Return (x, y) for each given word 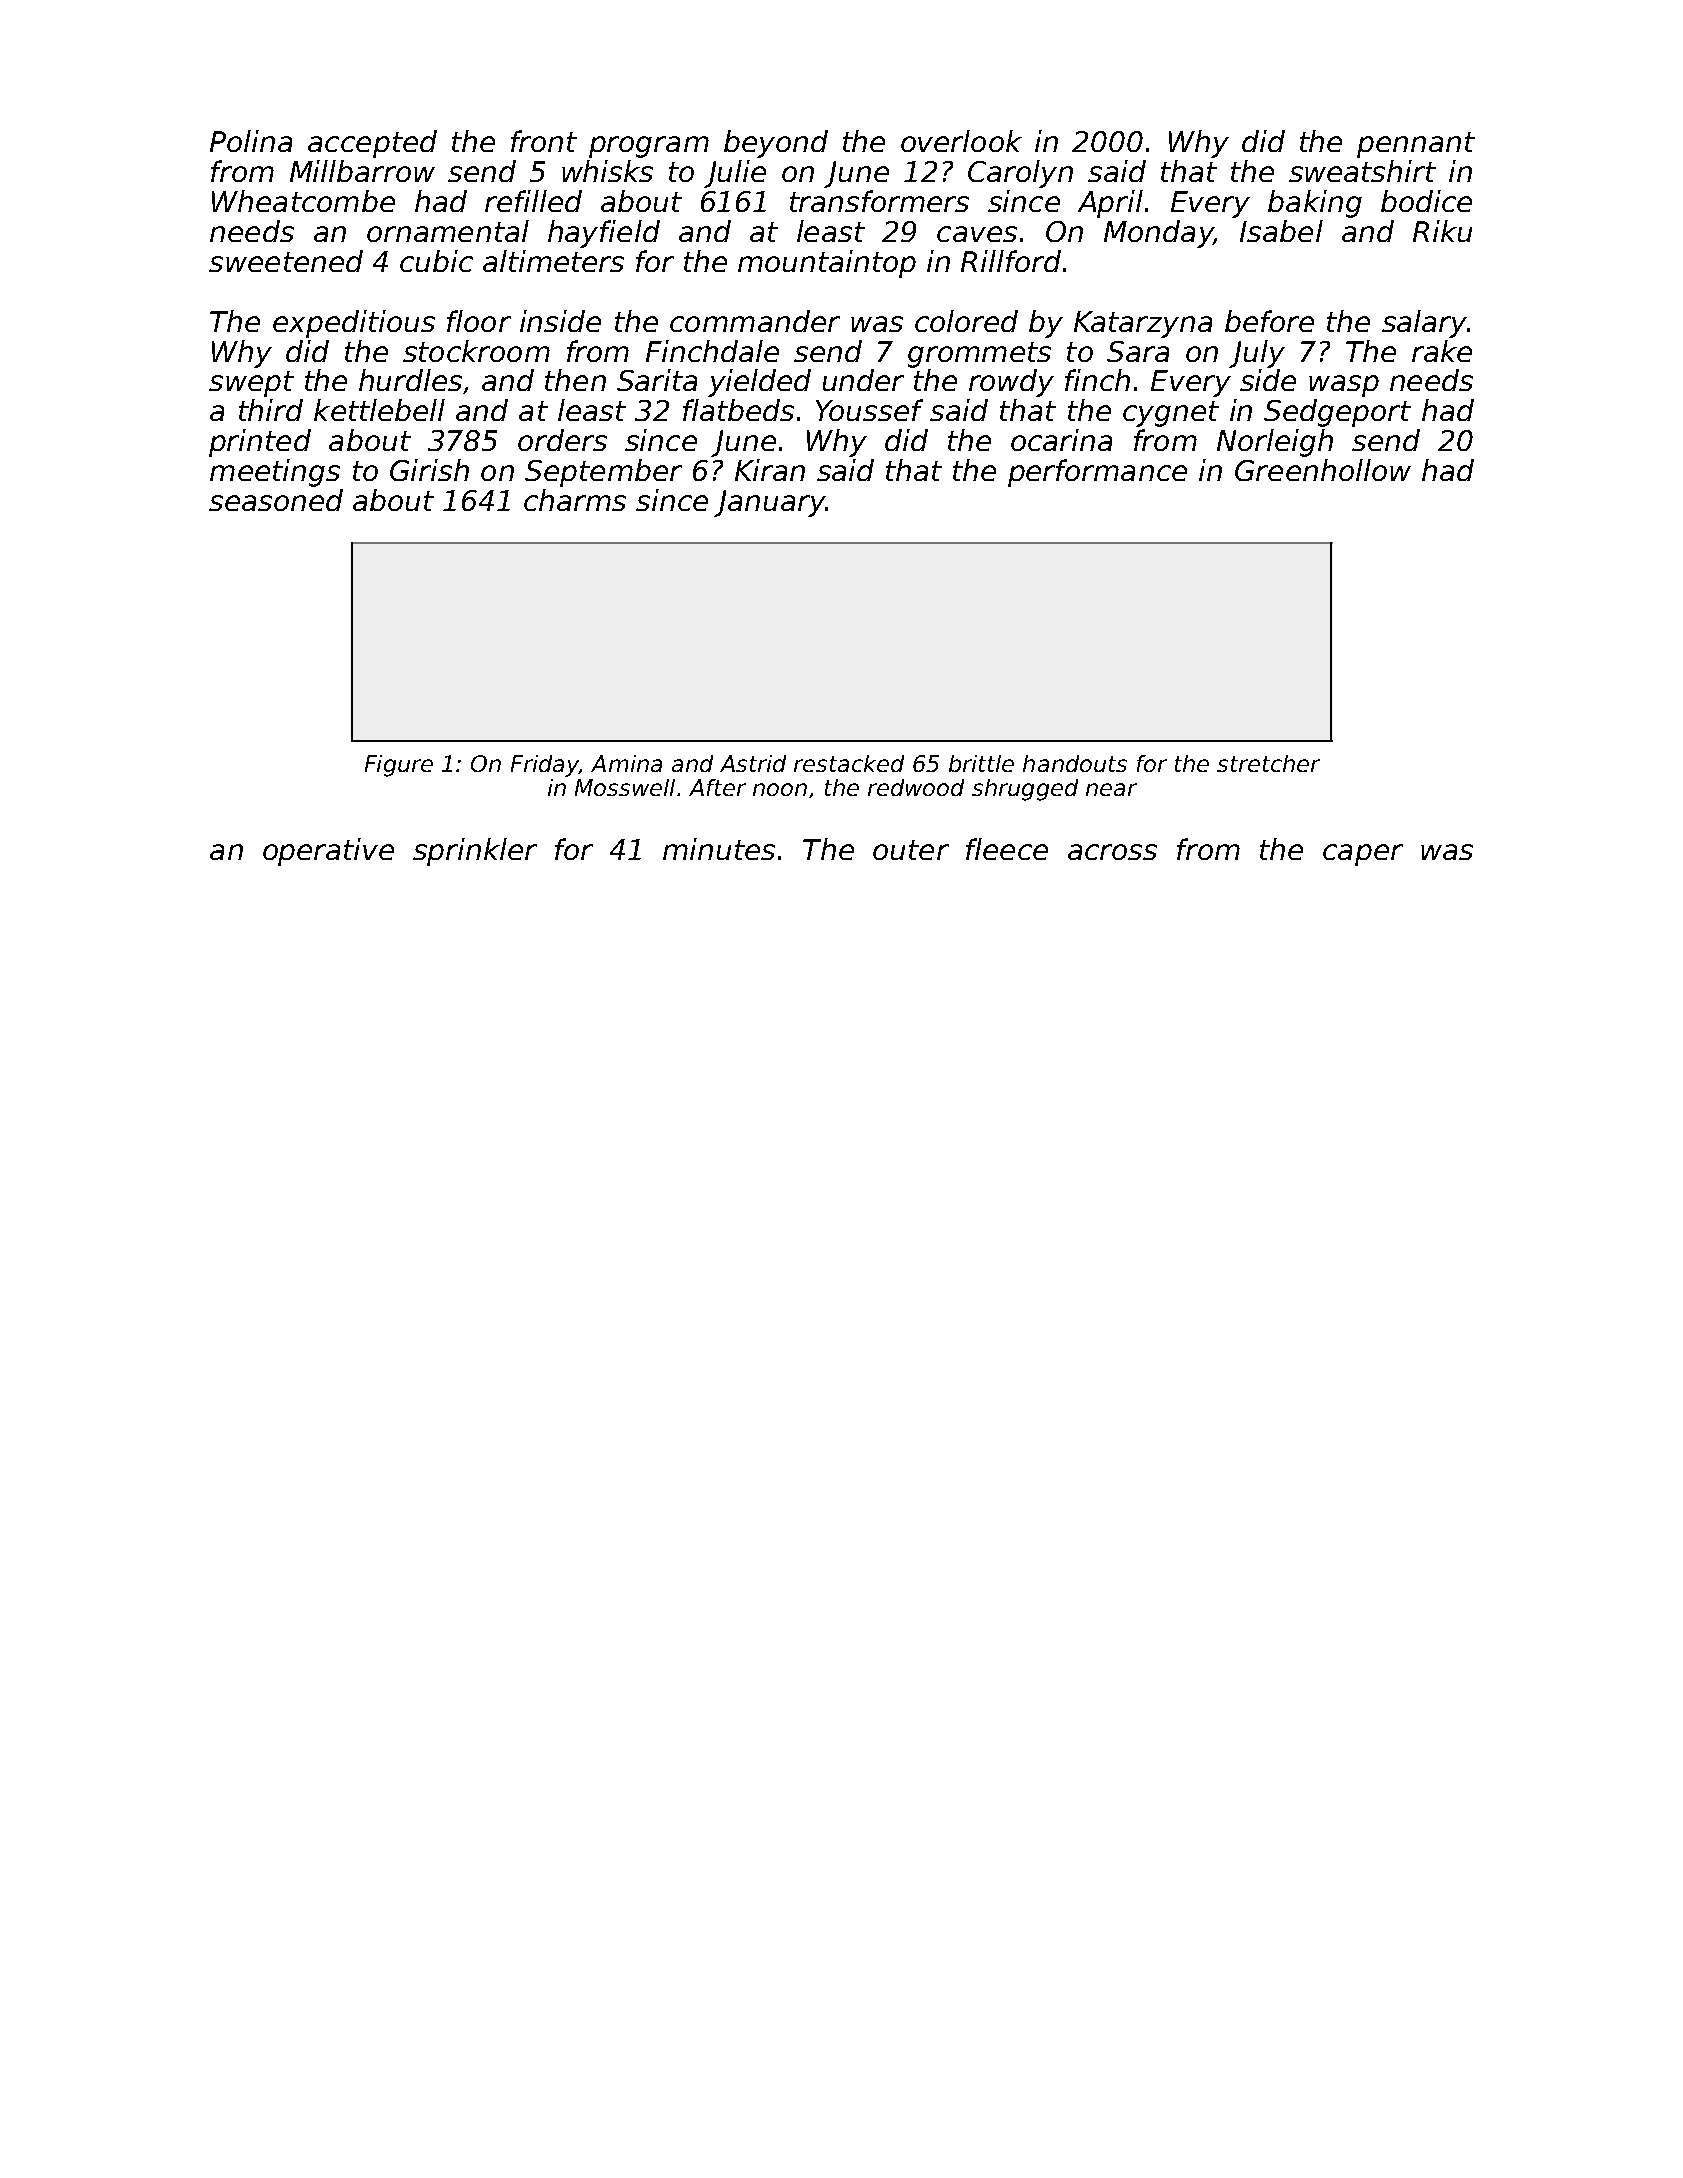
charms (575, 500)
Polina (251, 141)
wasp (1344, 386)
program (649, 147)
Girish (429, 470)
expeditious (354, 324)
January (769, 503)
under (863, 380)
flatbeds (738, 410)
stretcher (1268, 763)
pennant (1416, 145)
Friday (545, 766)
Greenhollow (1323, 470)
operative (328, 852)
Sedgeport (1337, 413)
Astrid (753, 763)
